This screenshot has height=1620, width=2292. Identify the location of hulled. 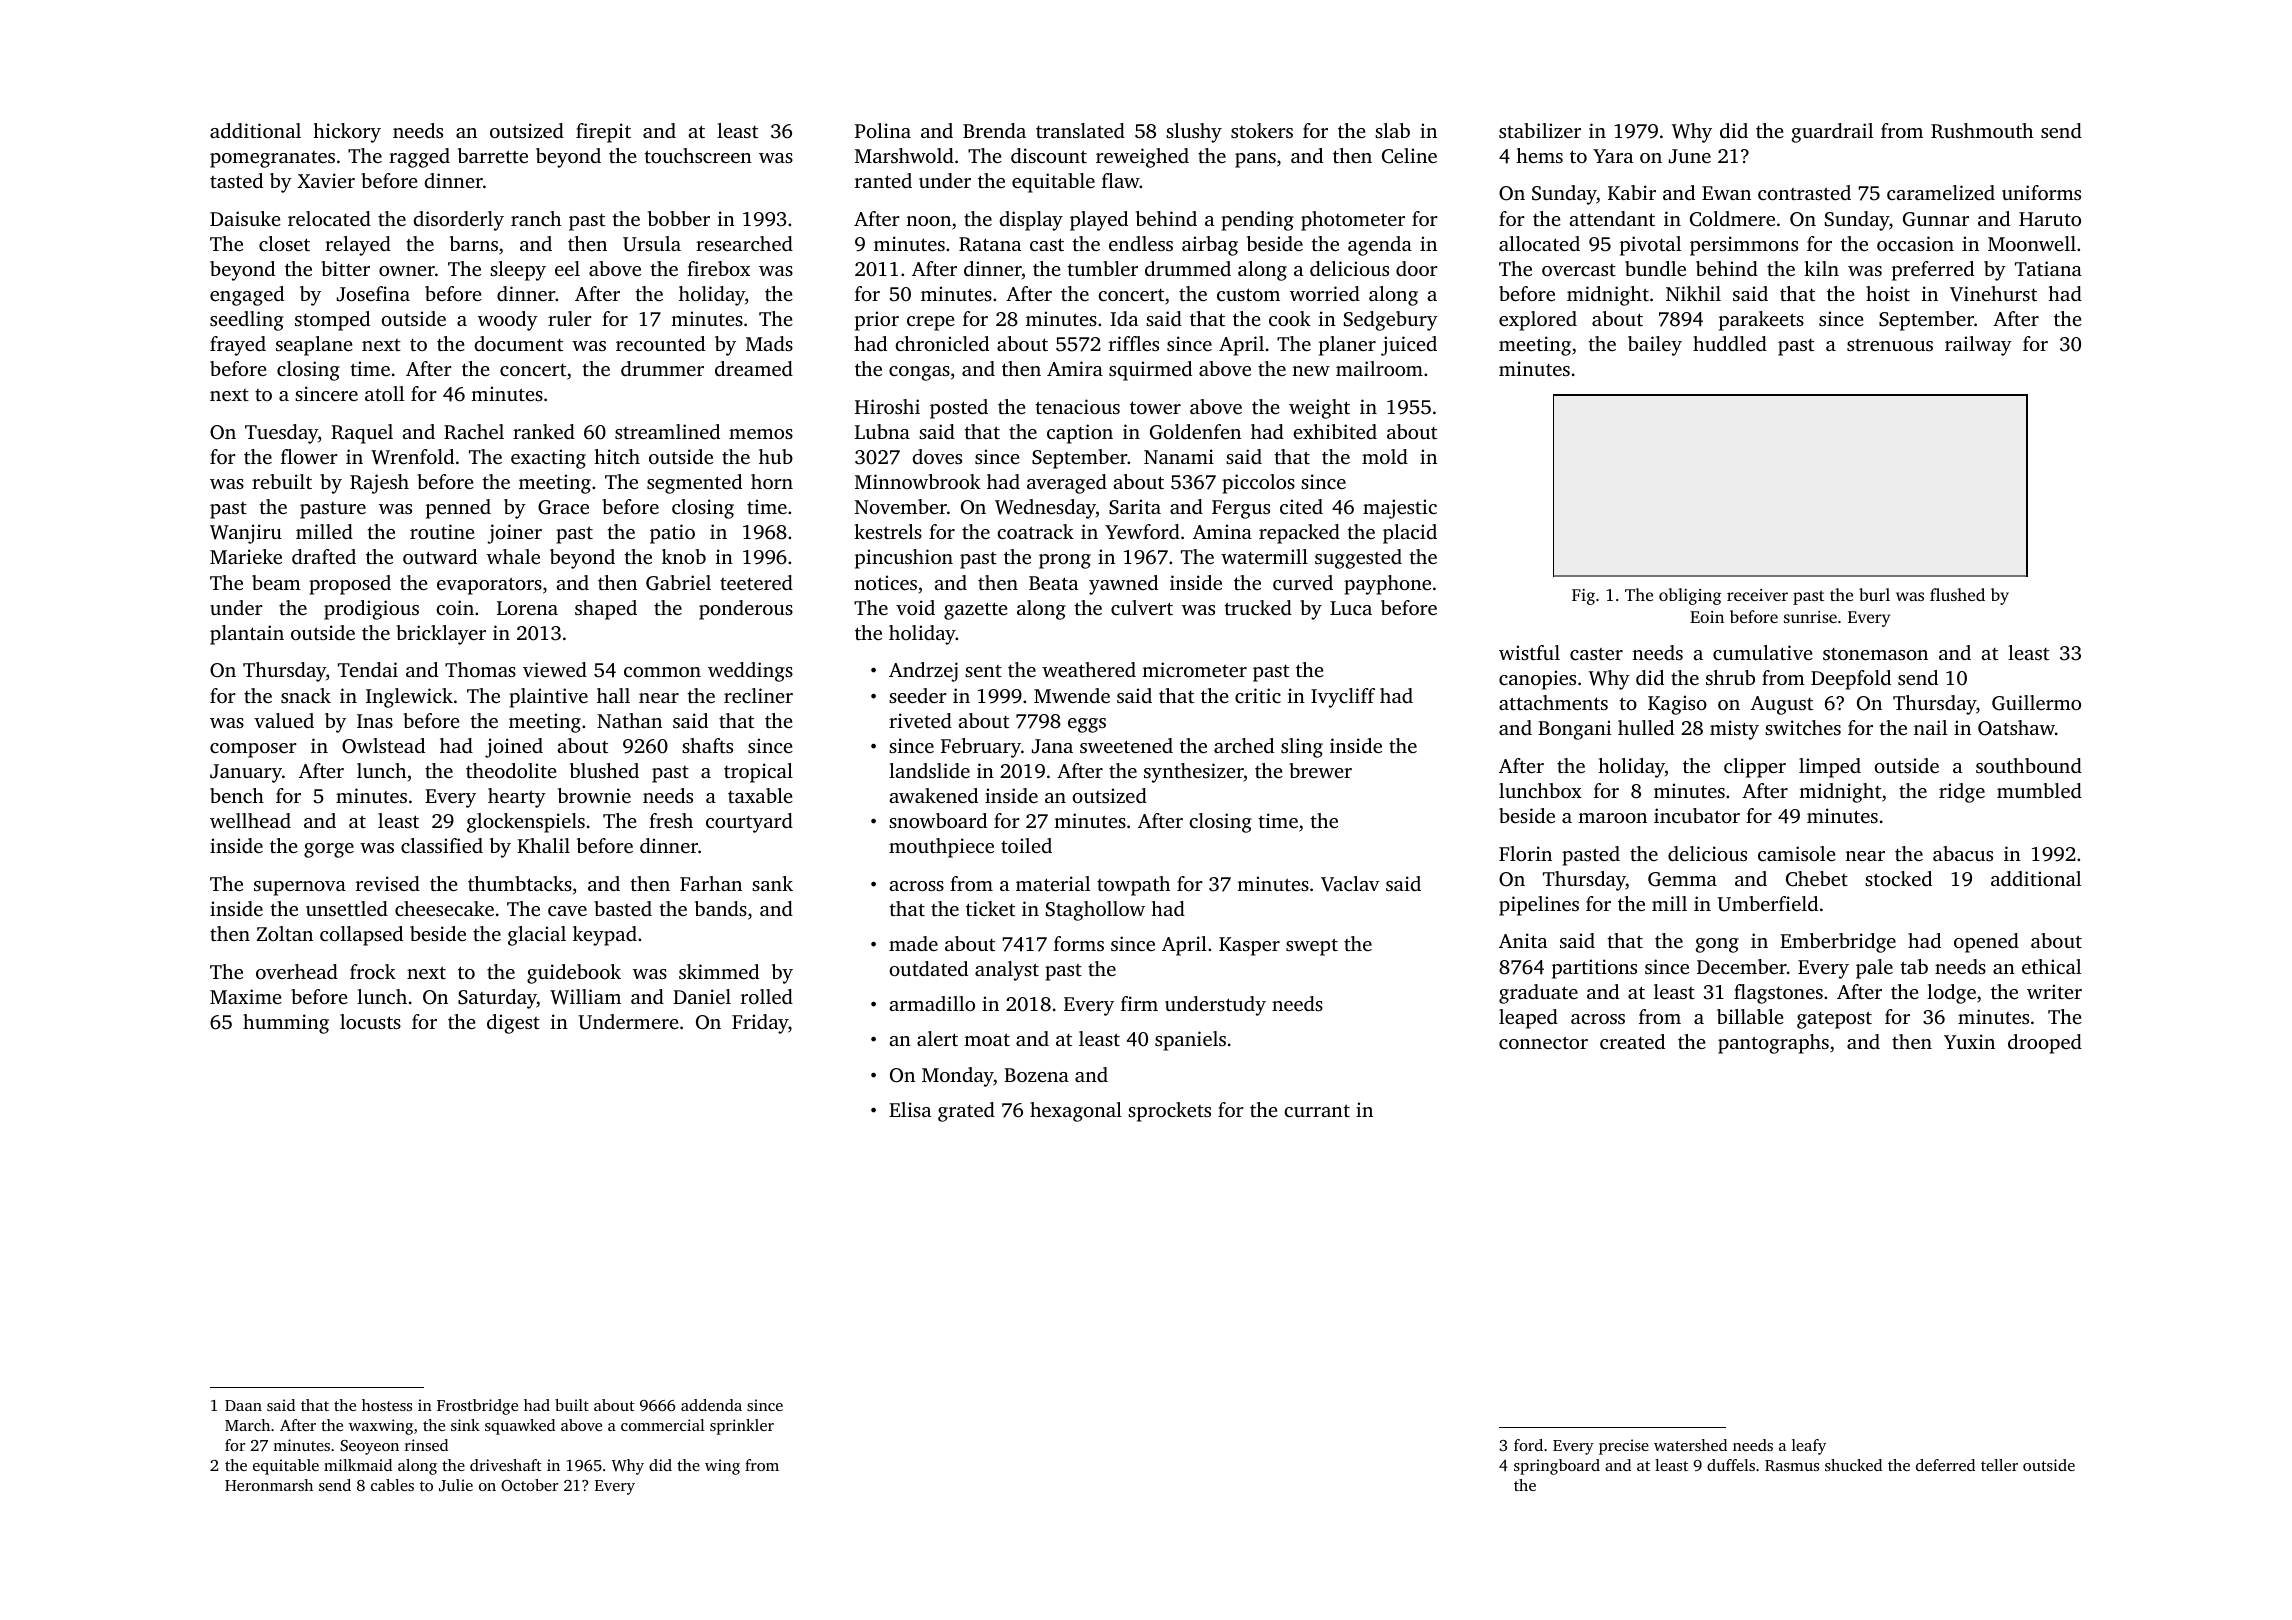
(1646, 727).
